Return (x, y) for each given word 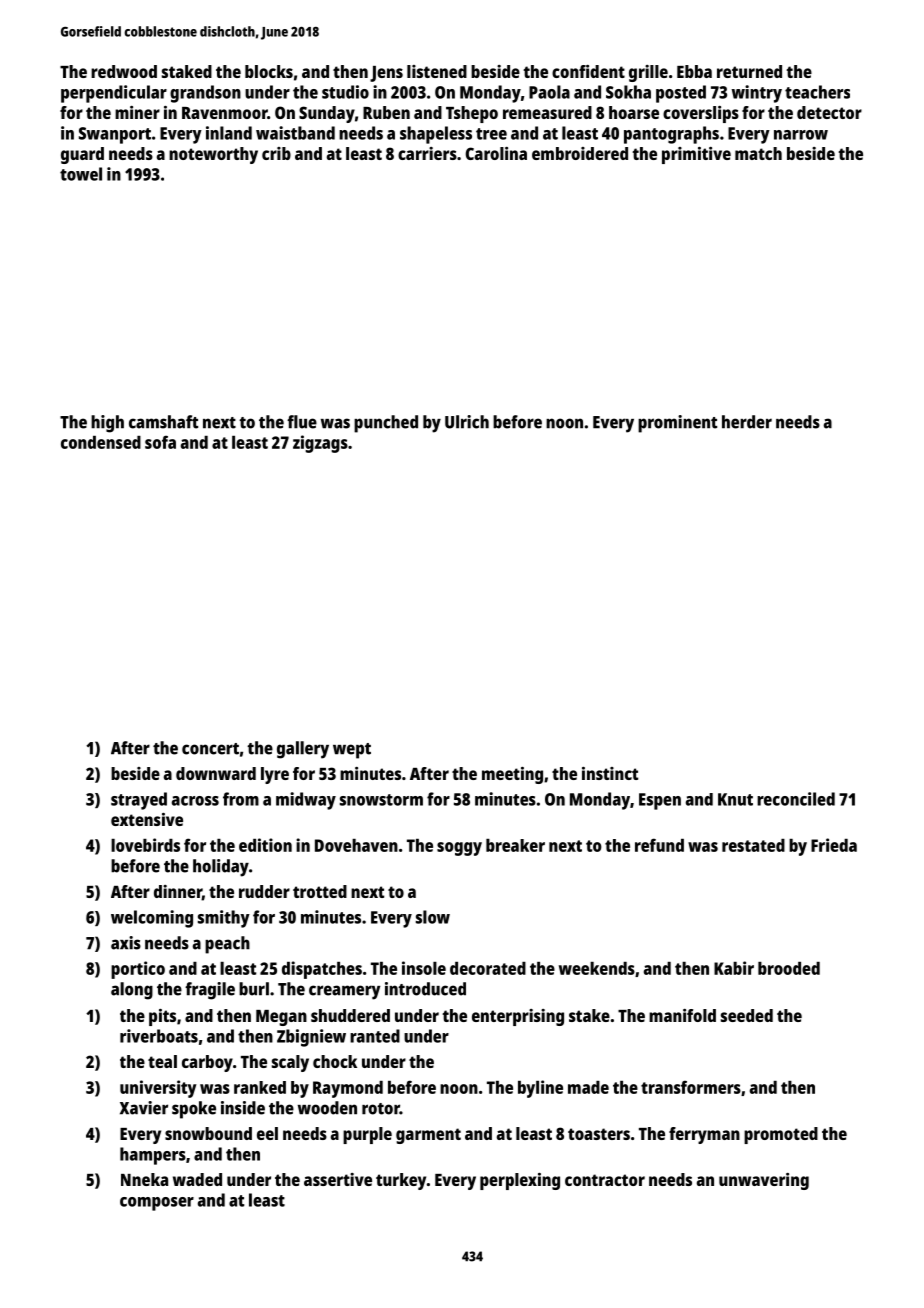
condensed (101, 442)
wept (352, 751)
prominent (677, 424)
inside (243, 1108)
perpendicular (114, 94)
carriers (427, 153)
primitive (696, 155)
